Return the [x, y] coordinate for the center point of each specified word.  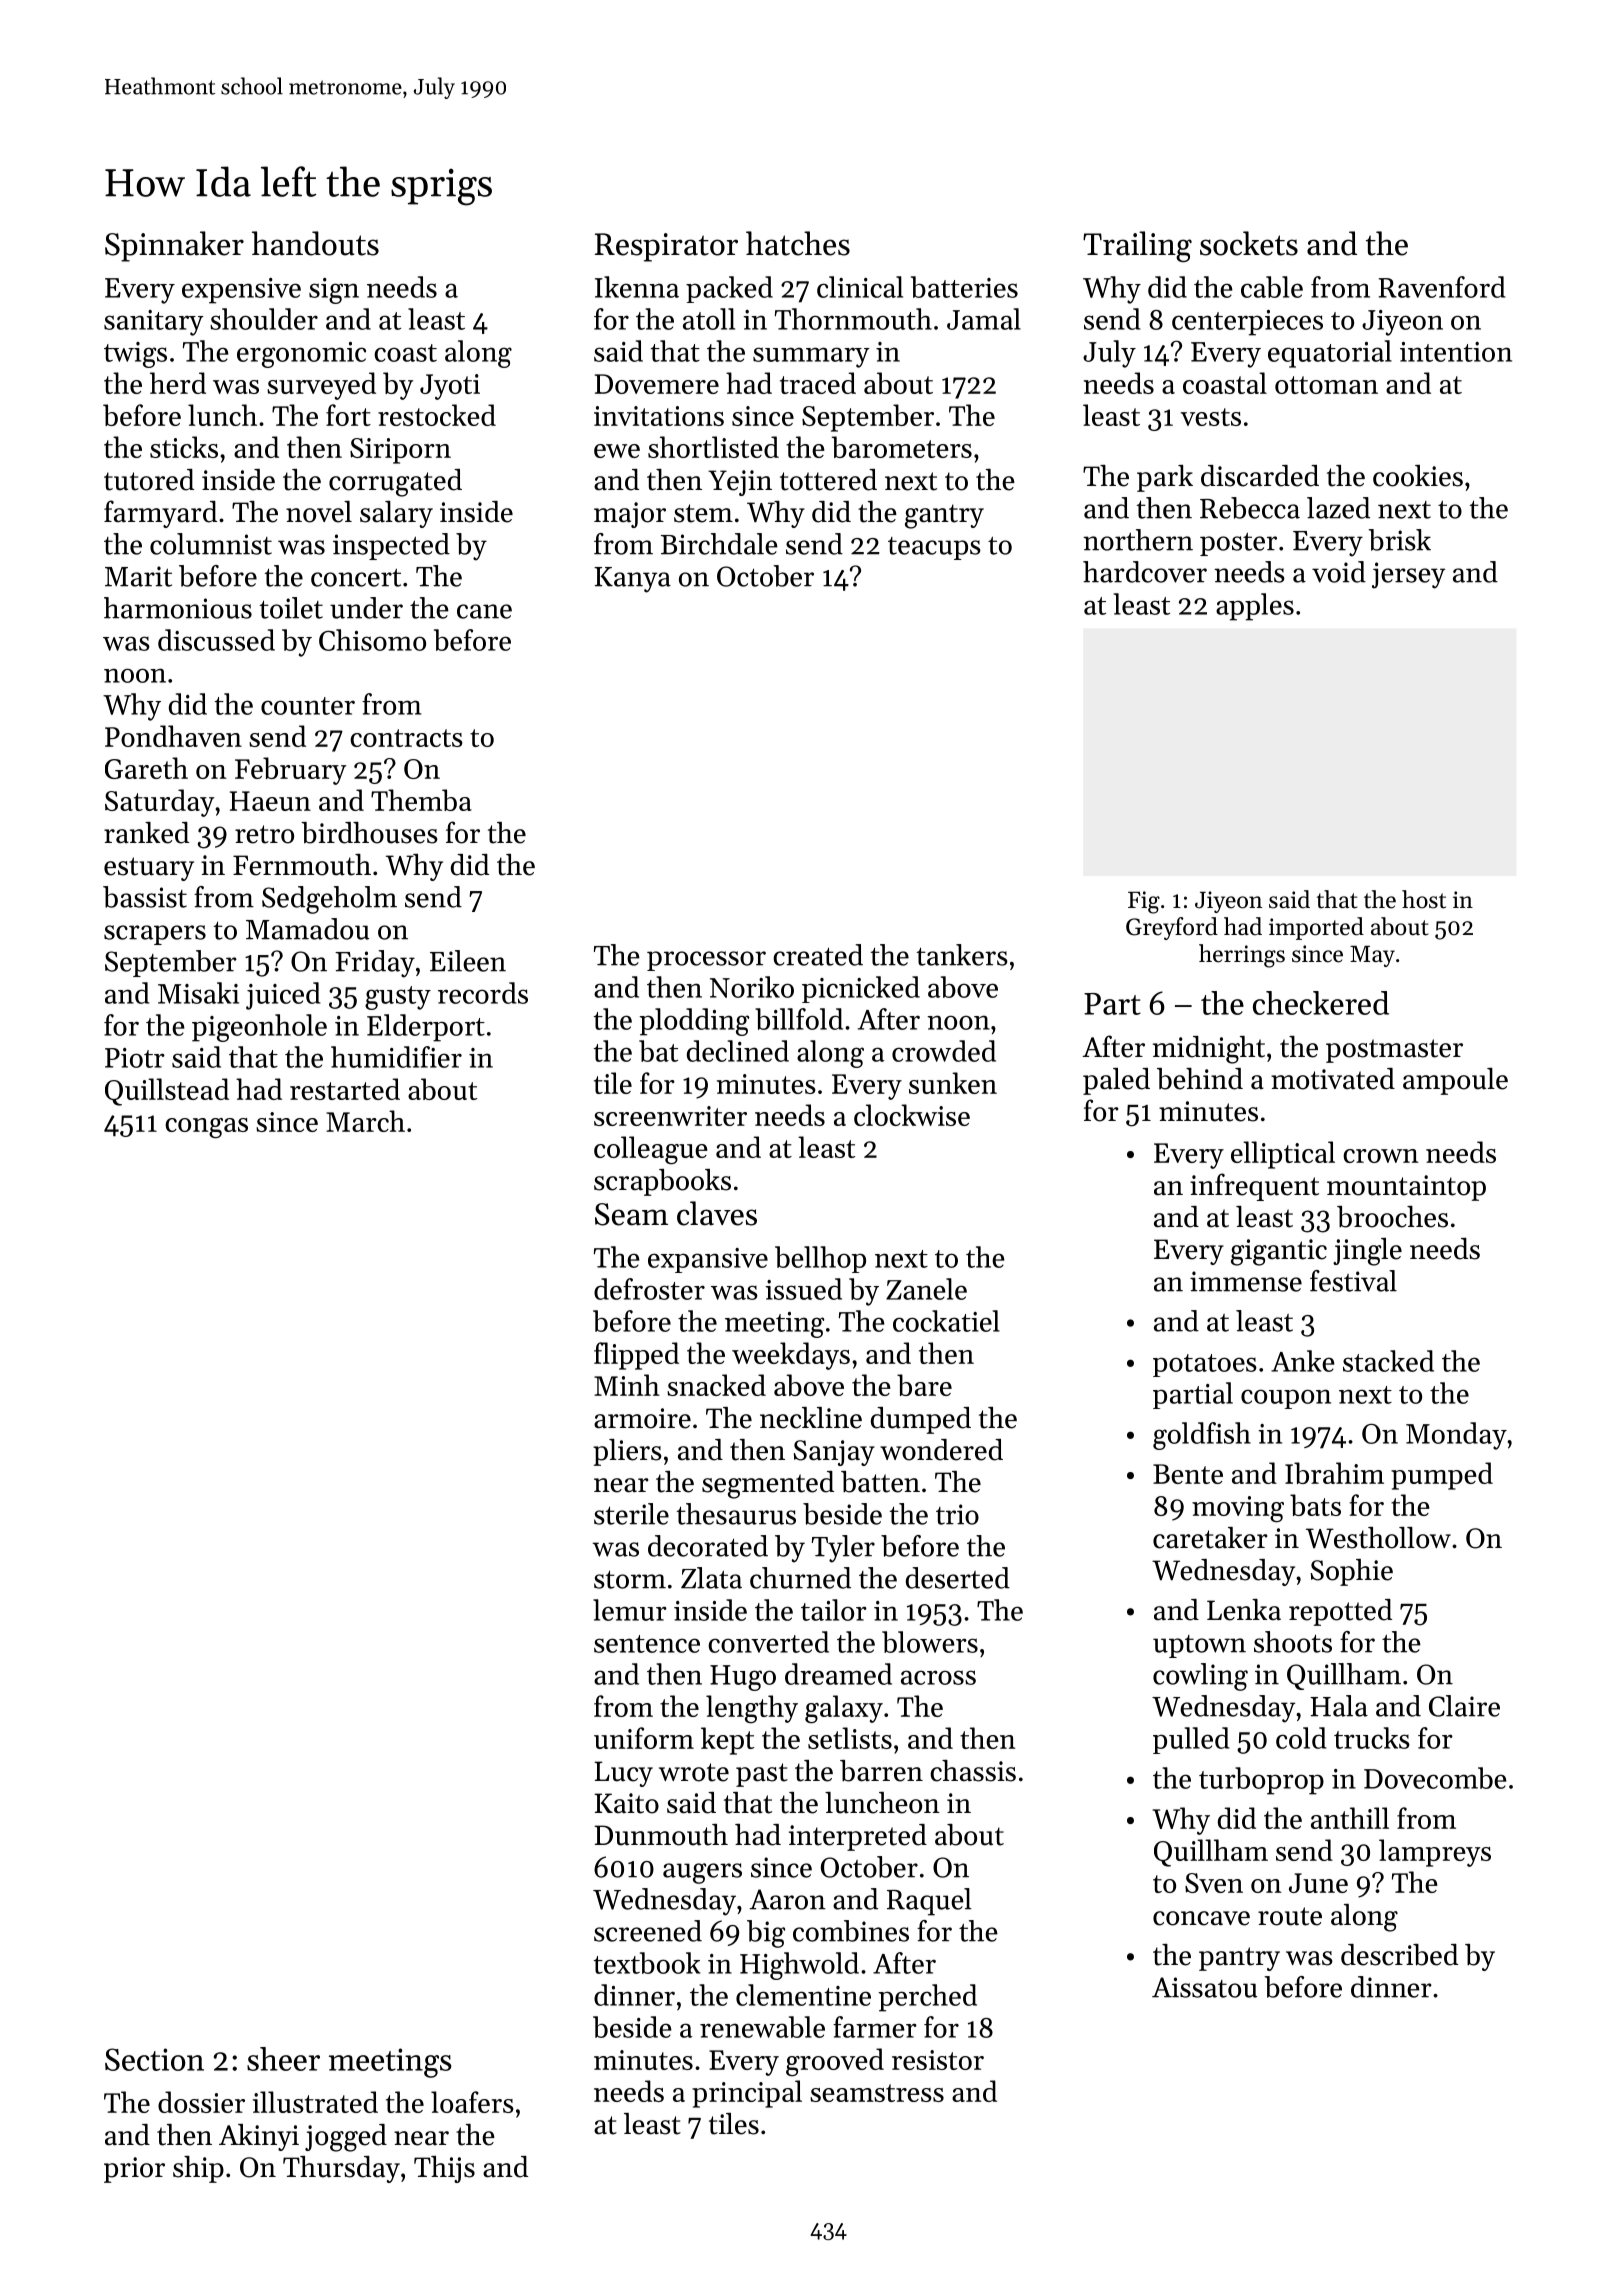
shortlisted [713, 447]
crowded [944, 1051]
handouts [315, 243]
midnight [1209, 1050]
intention [1456, 352]
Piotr [135, 1058]
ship [198, 2169]
